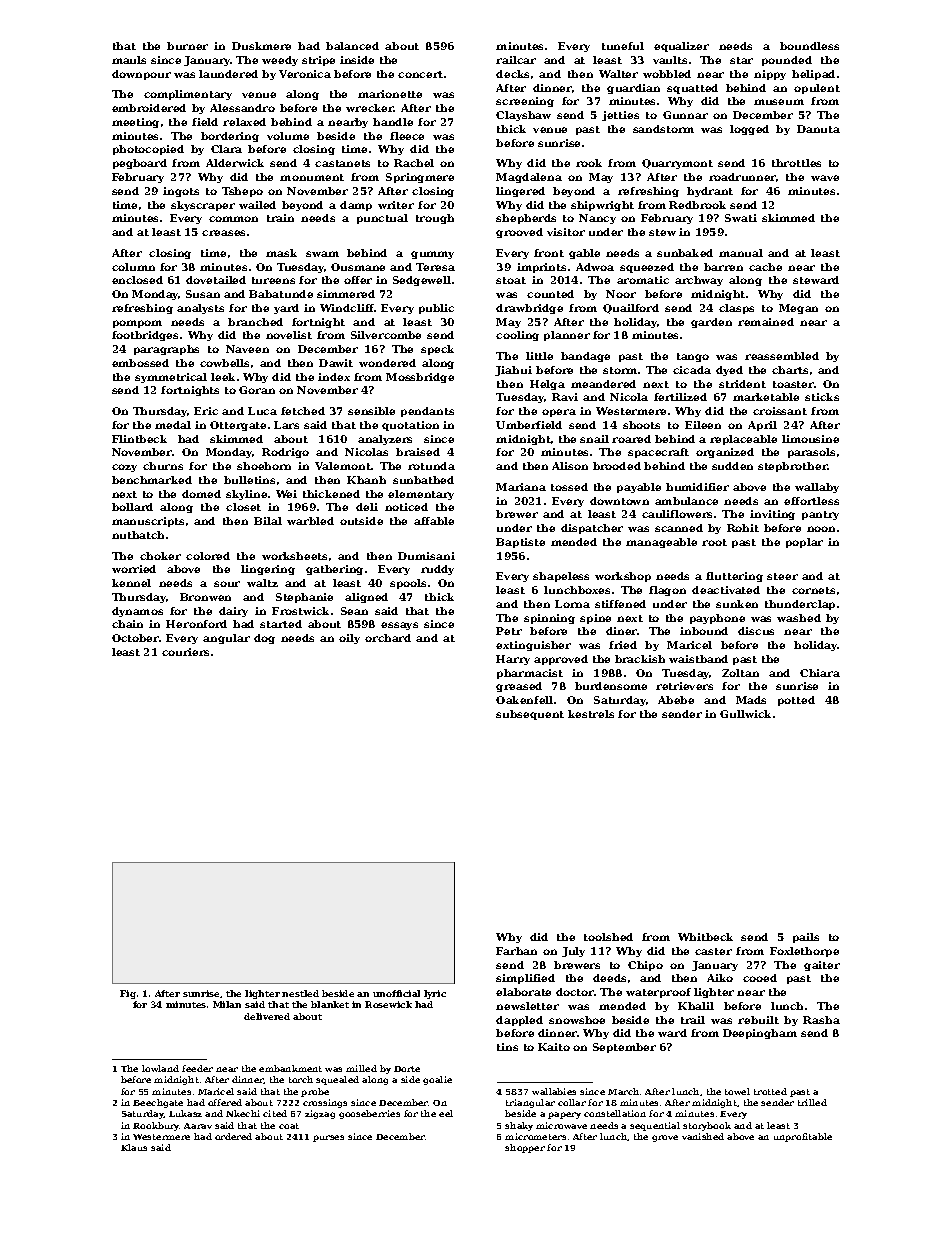 The height and width of the screenshot is (1233, 952). What do you see at coordinates (584, 254) in the screenshot?
I see `gable` at bounding box center [584, 254].
